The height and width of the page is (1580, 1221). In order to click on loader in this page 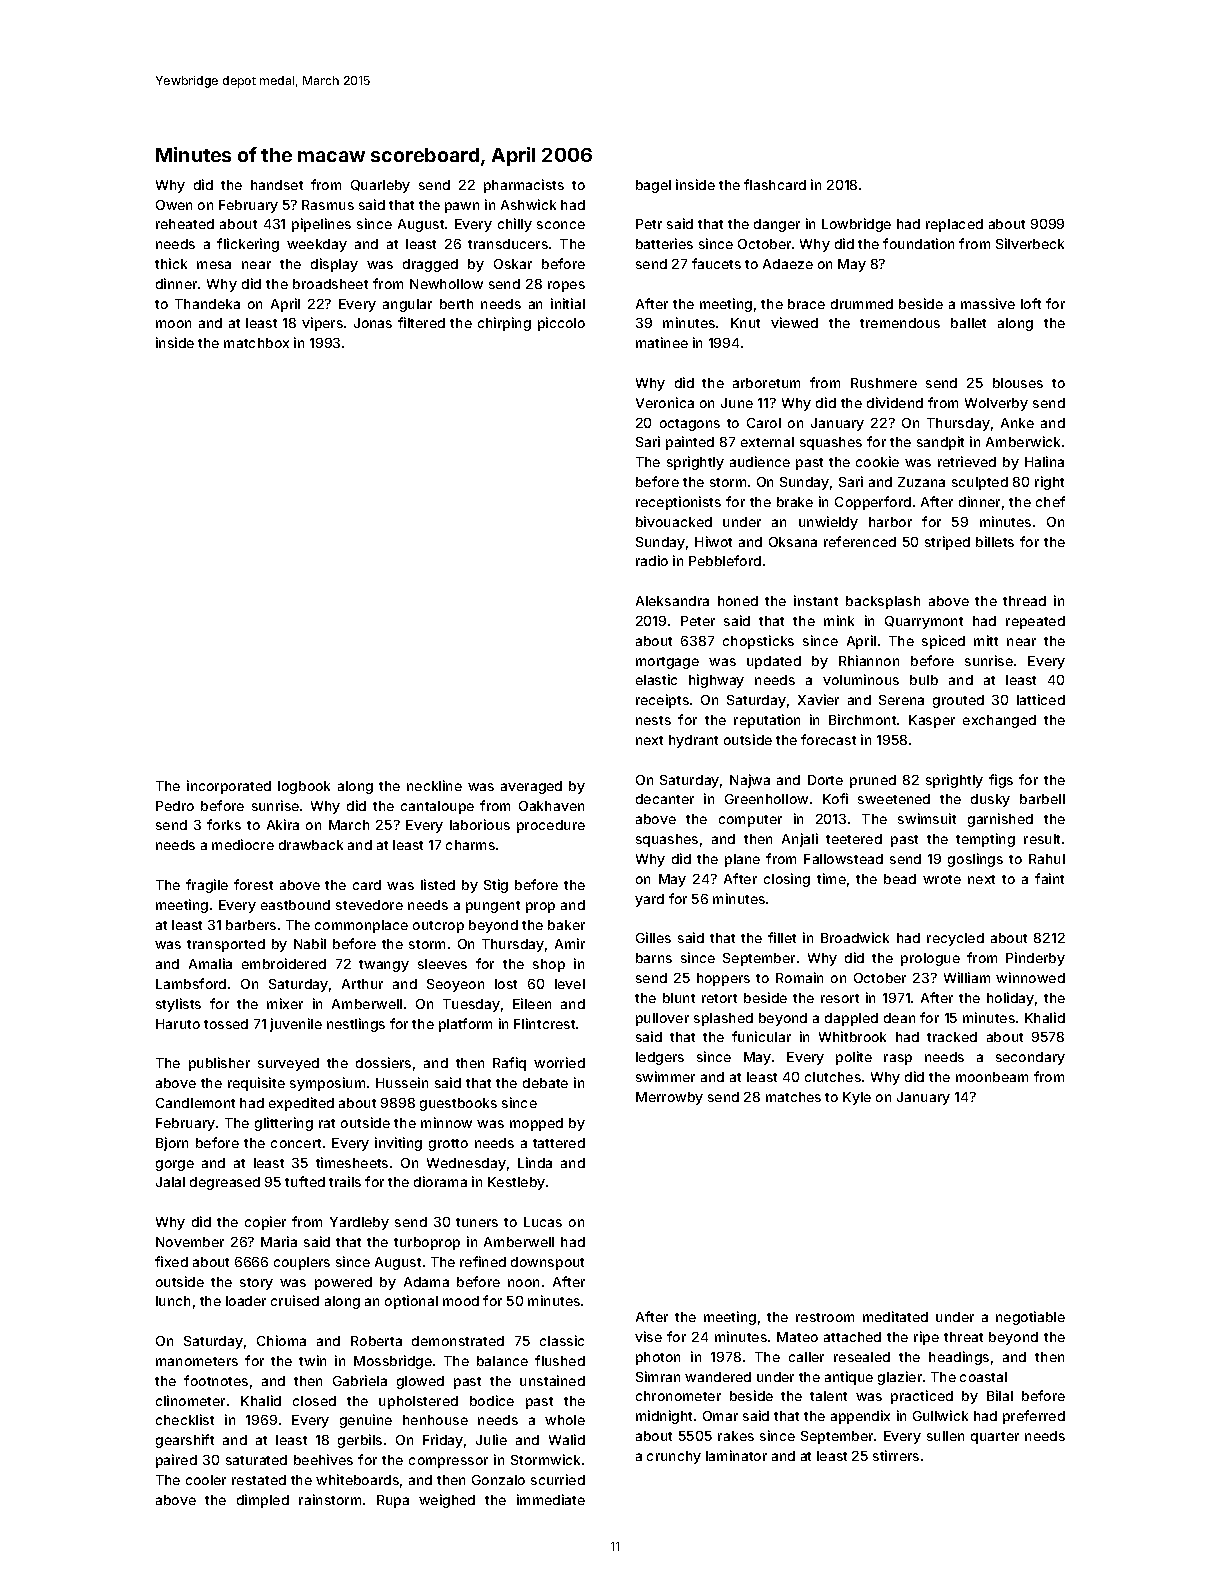, I will do `click(246, 1301)`.
